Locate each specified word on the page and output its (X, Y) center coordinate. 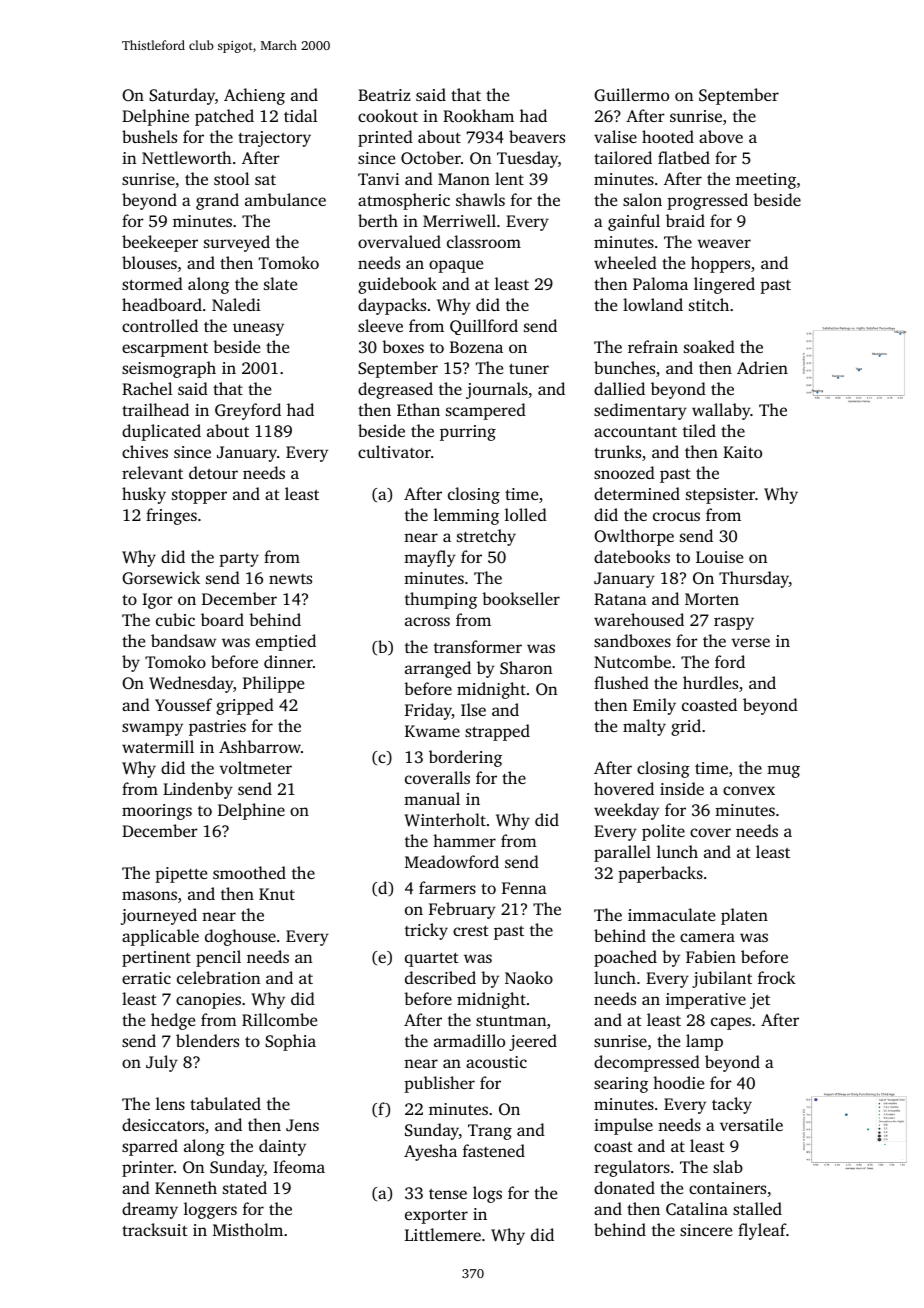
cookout (388, 115)
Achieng (254, 96)
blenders (207, 1040)
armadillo (469, 1040)
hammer (464, 840)
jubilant (722, 979)
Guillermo (631, 95)
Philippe (273, 684)
